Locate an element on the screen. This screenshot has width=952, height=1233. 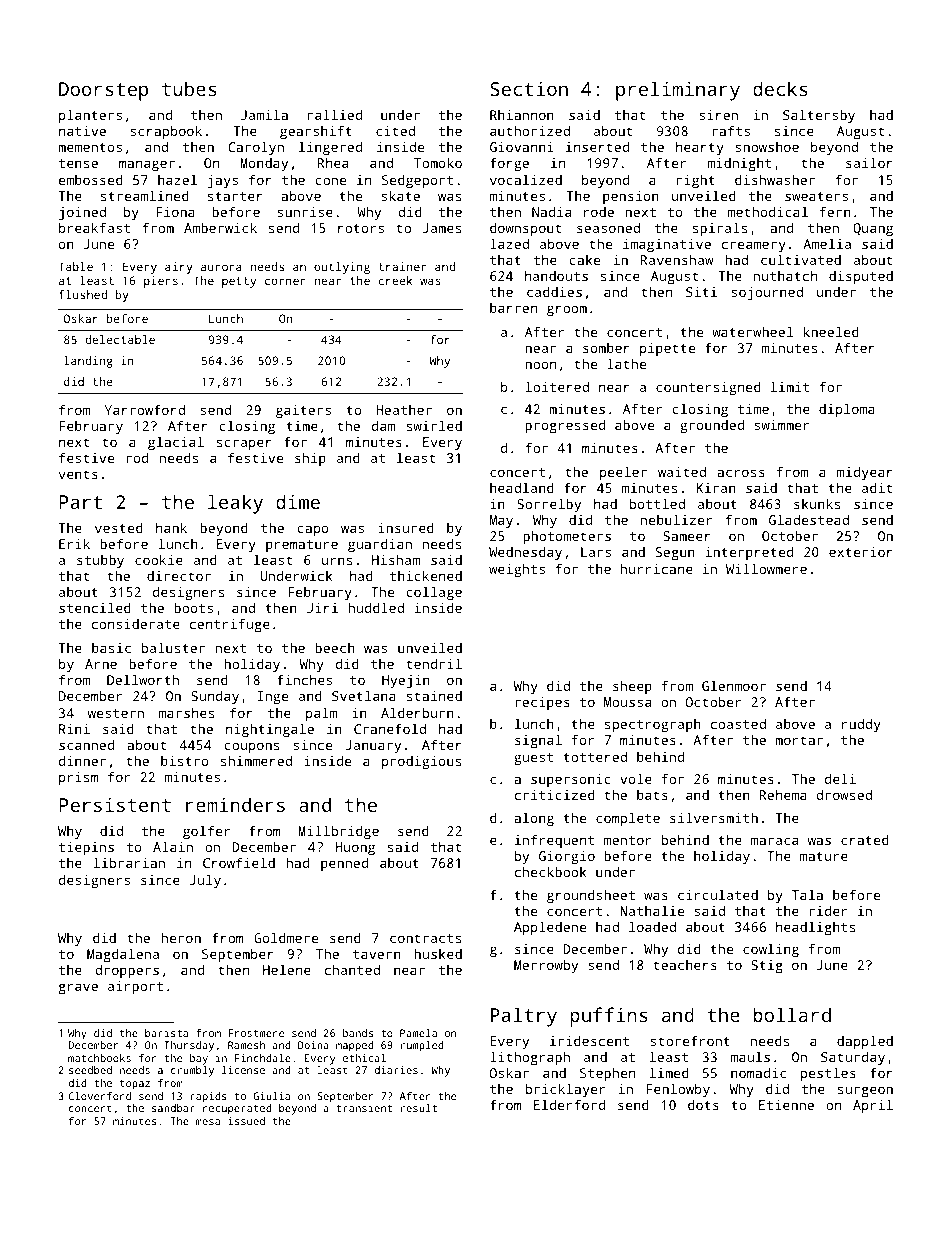
Section is located at coordinates (529, 88).
